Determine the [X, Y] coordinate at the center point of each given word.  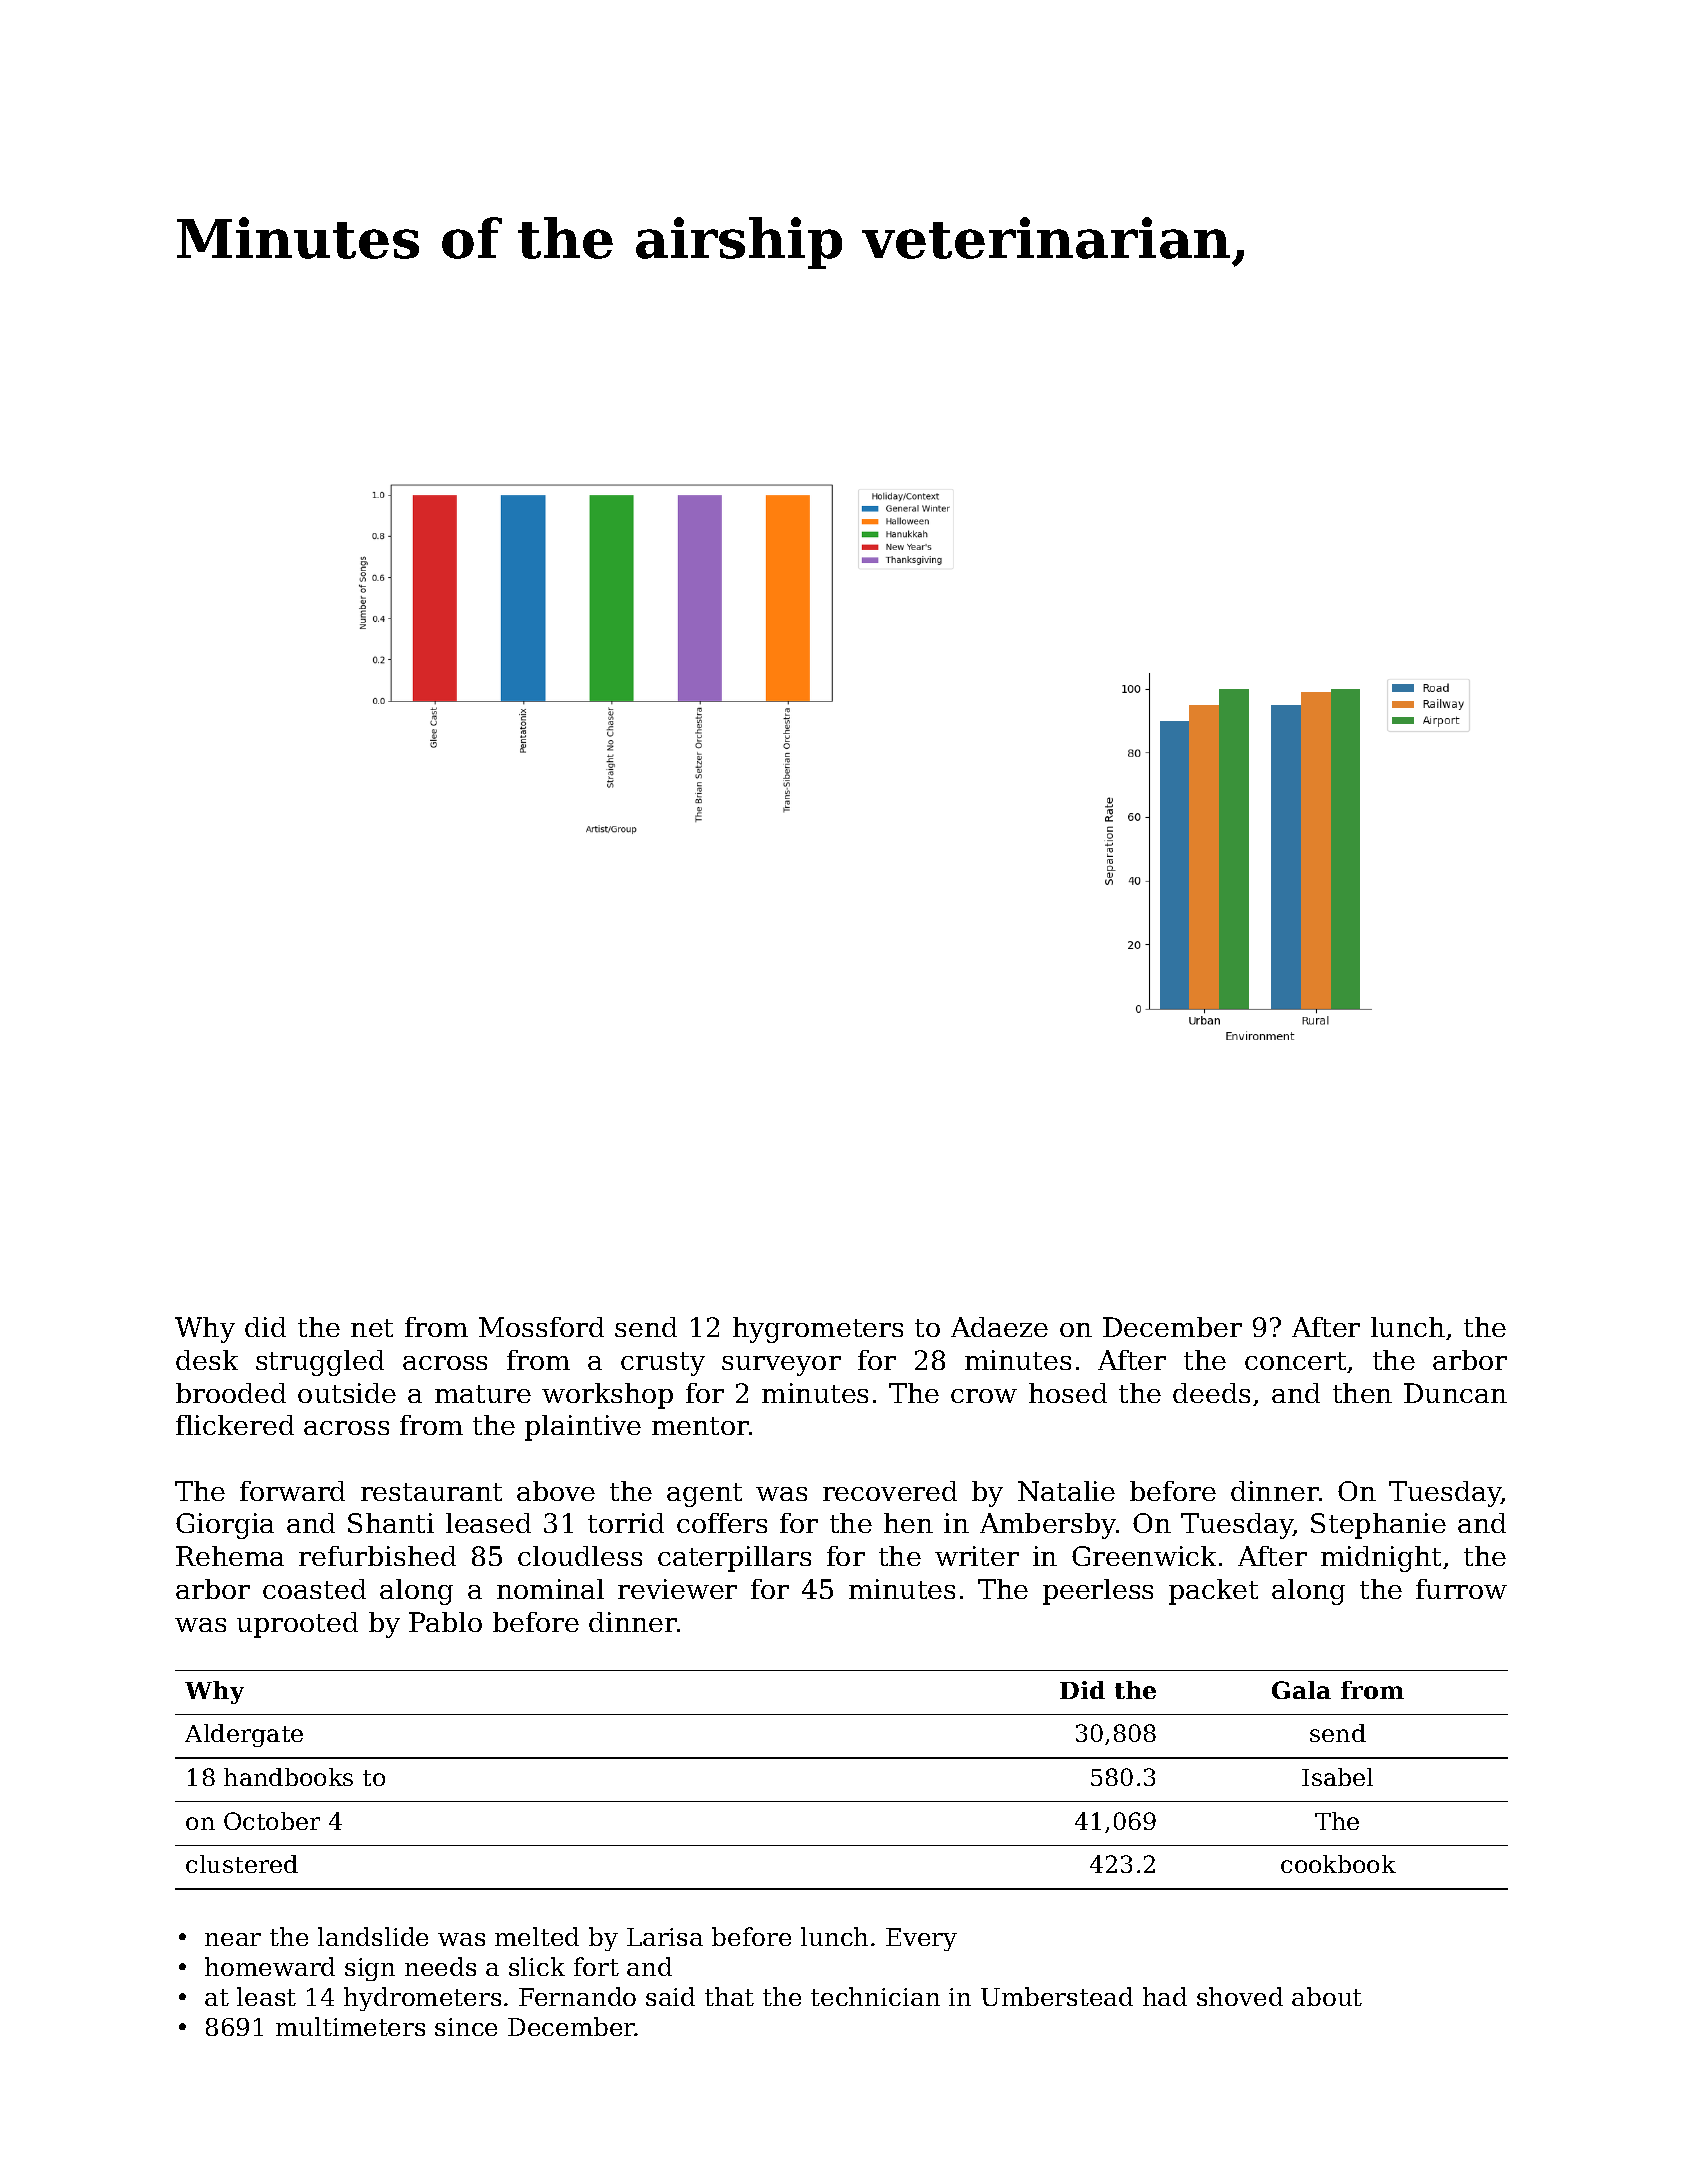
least [266, 1996]
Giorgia [225, 1526]
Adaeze [999, 1327]
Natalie [1066, 1491]
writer [977, 1556]
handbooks [288, 1777]
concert [1295, 1361]
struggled [320, 1363]
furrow [1461, 1589]
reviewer [677, 1589]
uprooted [297, 1625]
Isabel [1337, 1777]
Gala [1301, 1690]
